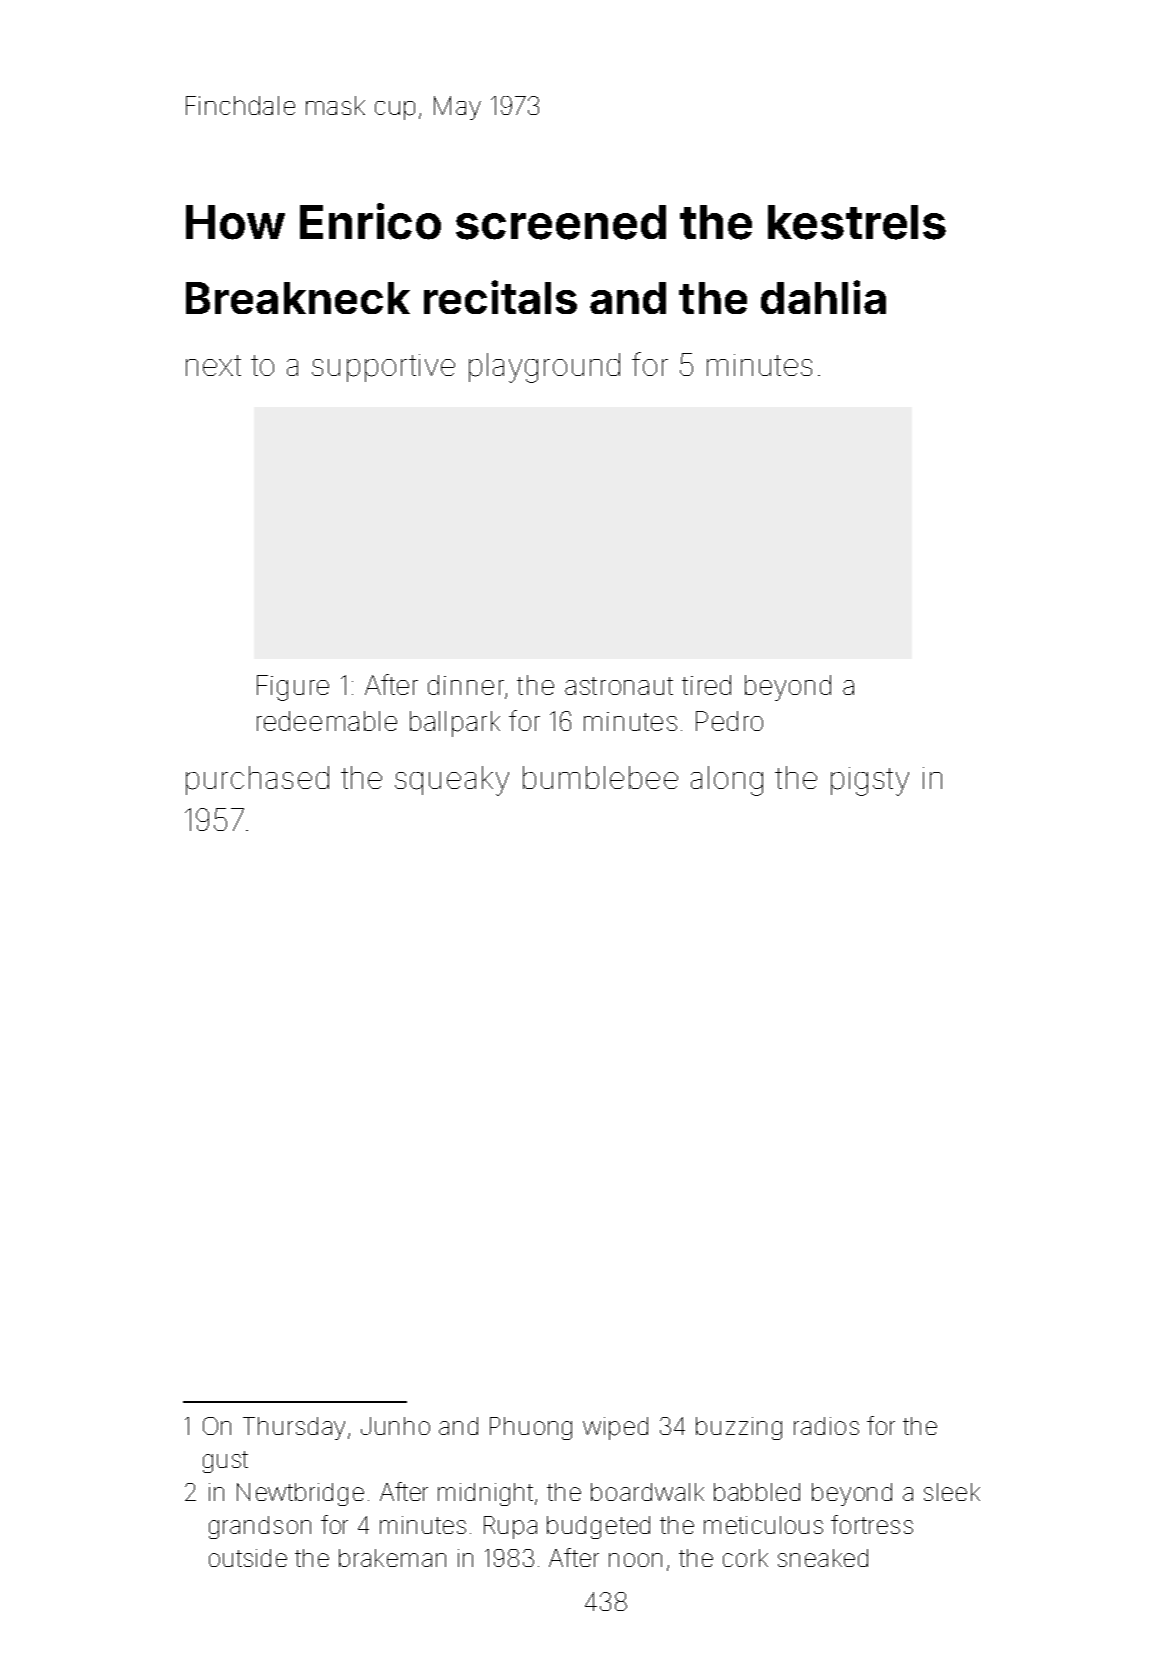 This document has height=1654, width=1165. Describe the element at coordinates (466, 685) in the document. I see `dinner` at that location.
